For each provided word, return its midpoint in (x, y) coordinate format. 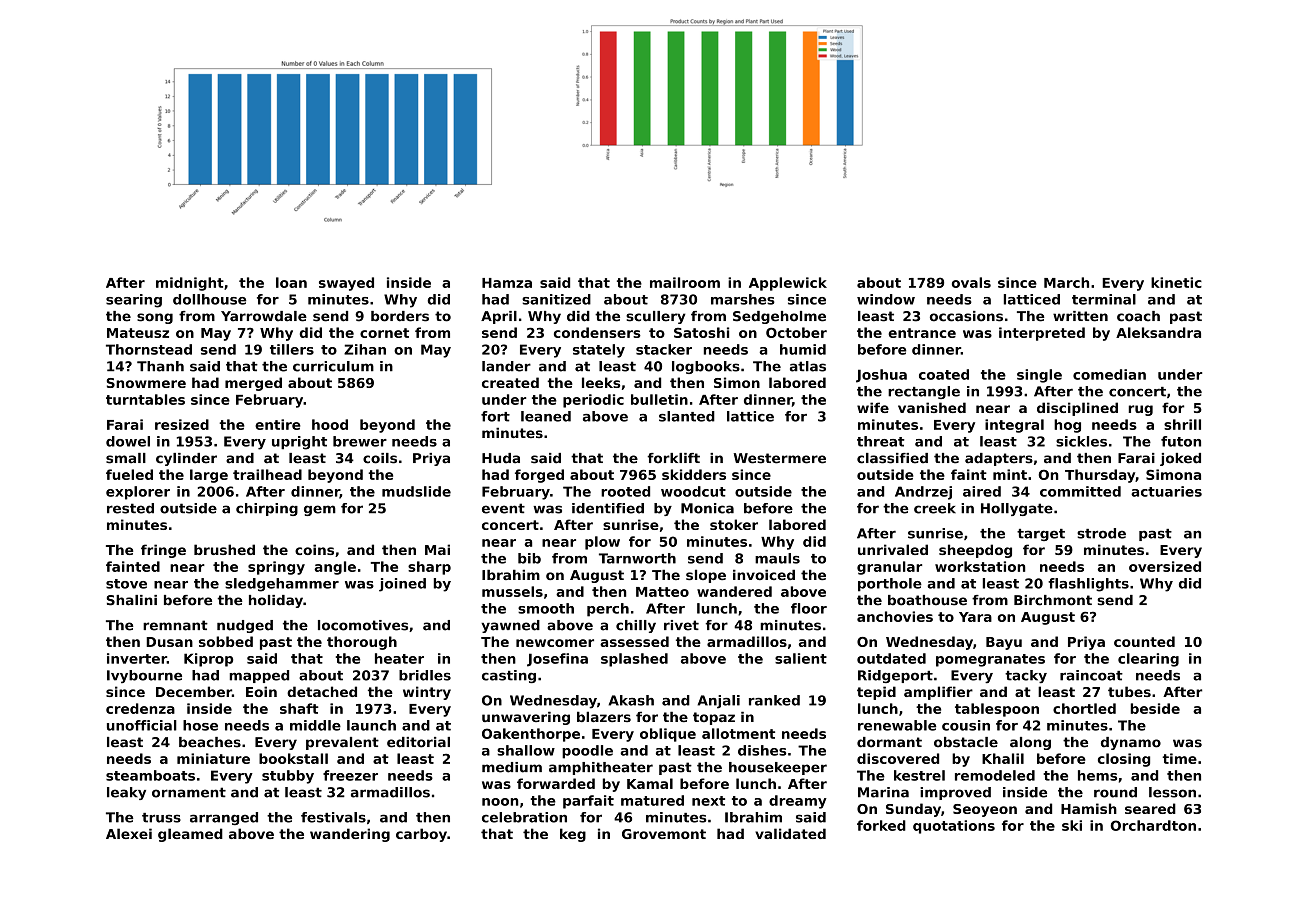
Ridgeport (895, 676)
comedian (1109, 374)
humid (803, 349)
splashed (634, 660)
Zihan (365, 349)
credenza (140, 708)
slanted (687, 416)
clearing (1148, 660)
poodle (587, 752)
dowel (128, 441)
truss (161, 818)
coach (1138, 316)
